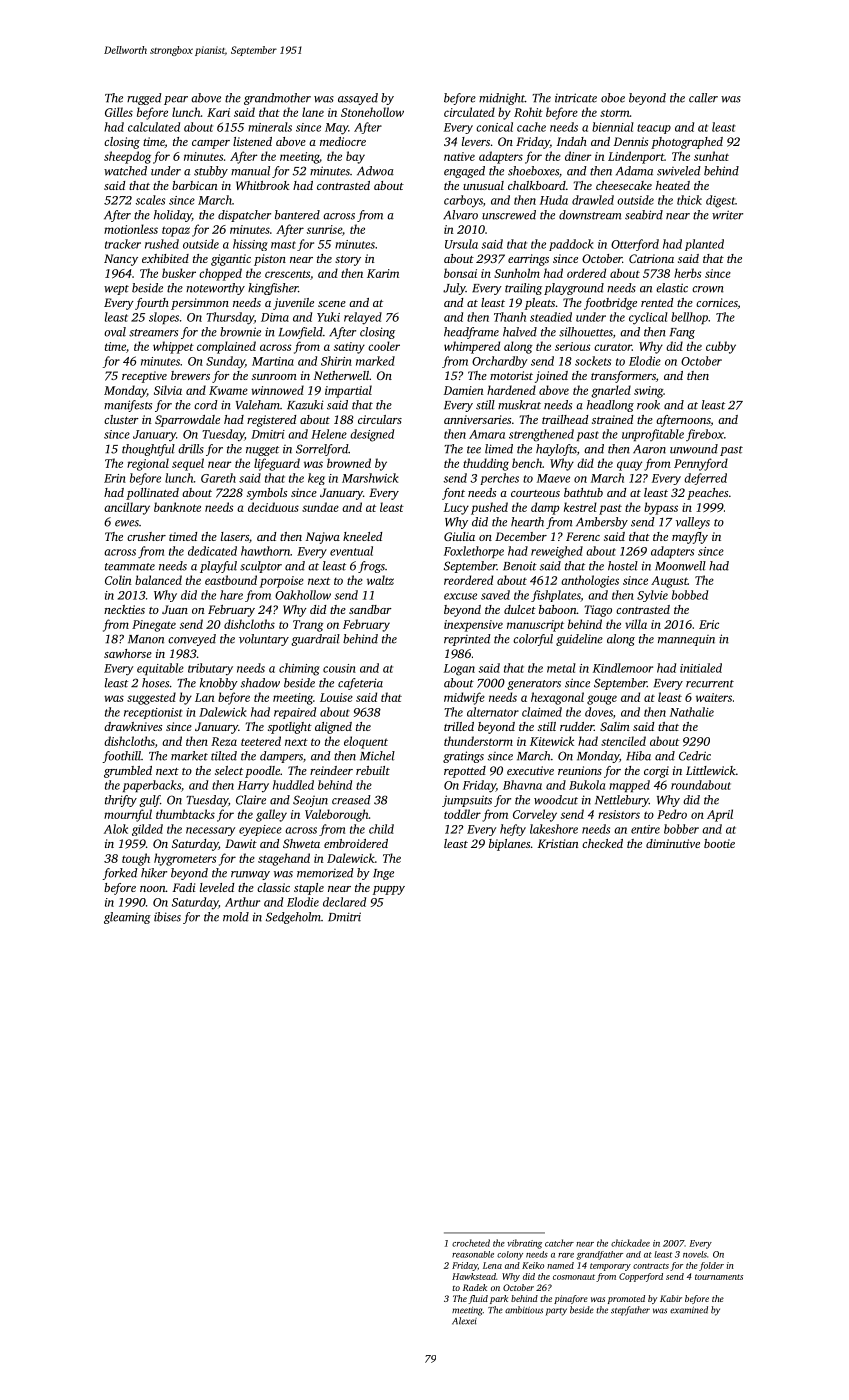 This screenshot has width=849, height=1400. Describe the element at coordinates (478, 1299) in the screenshot. I see `fluid` at that location.
